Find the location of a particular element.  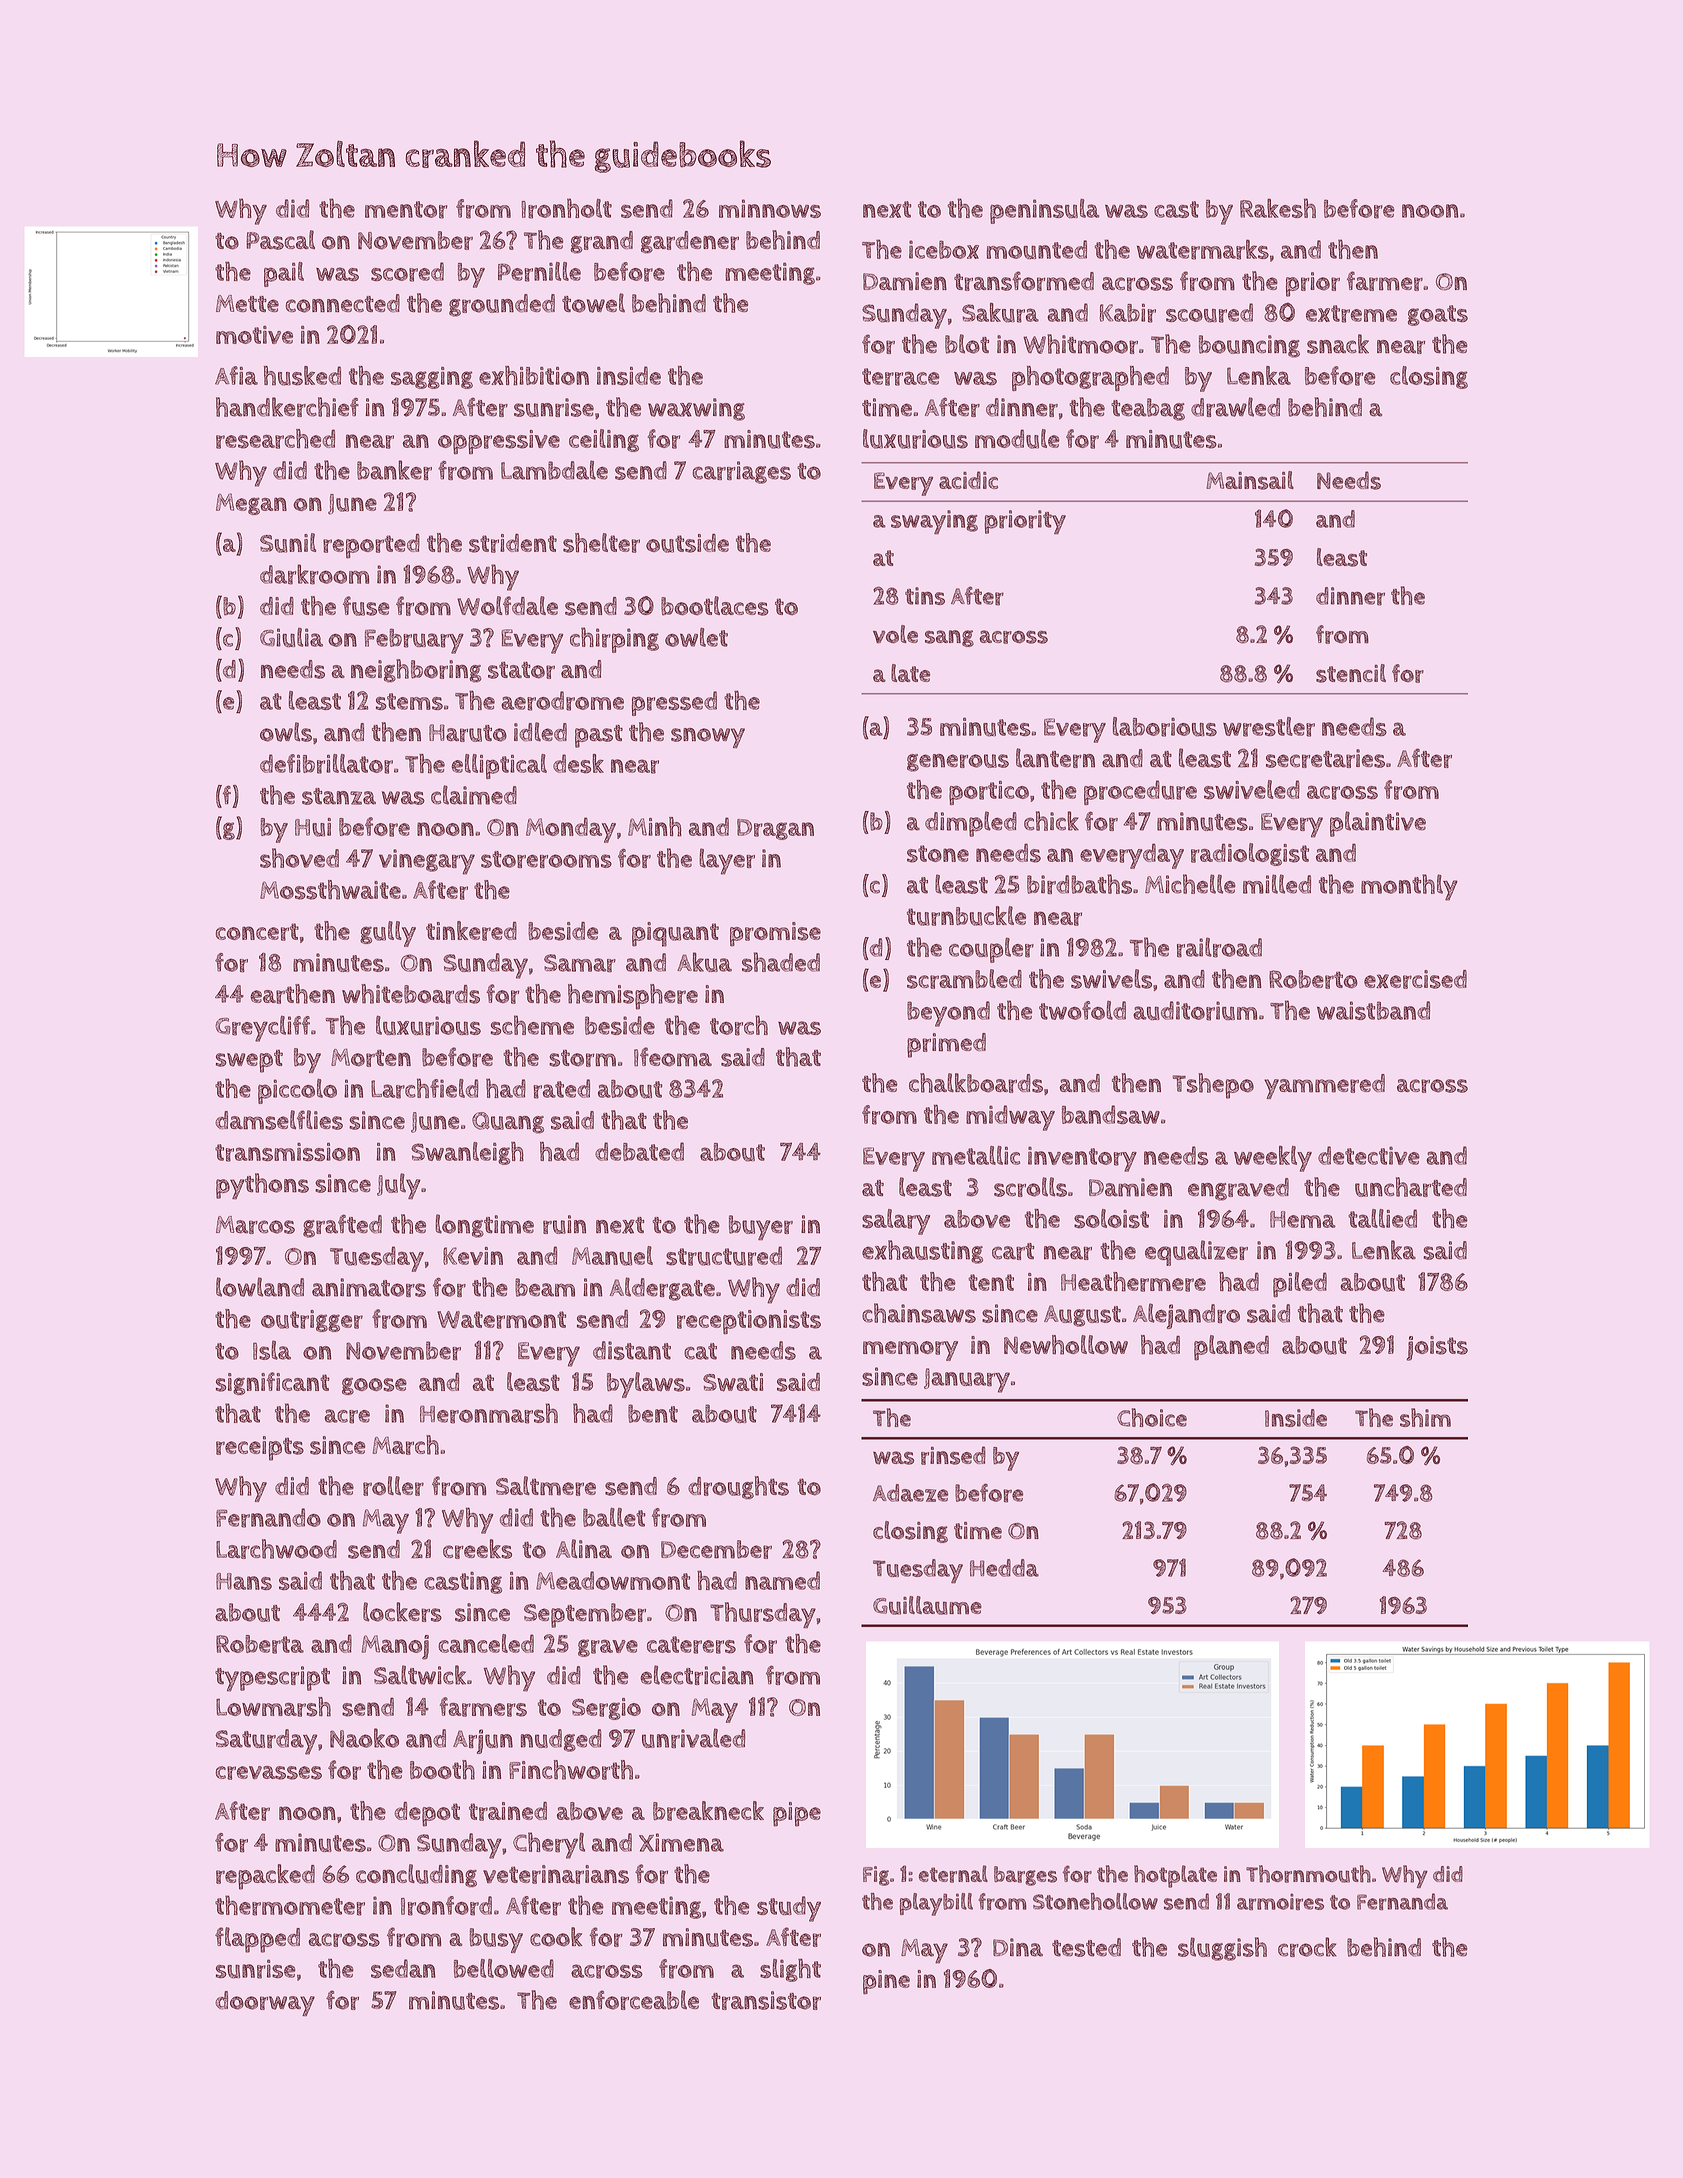

Ironford is located at coordinates (446, 1906).
